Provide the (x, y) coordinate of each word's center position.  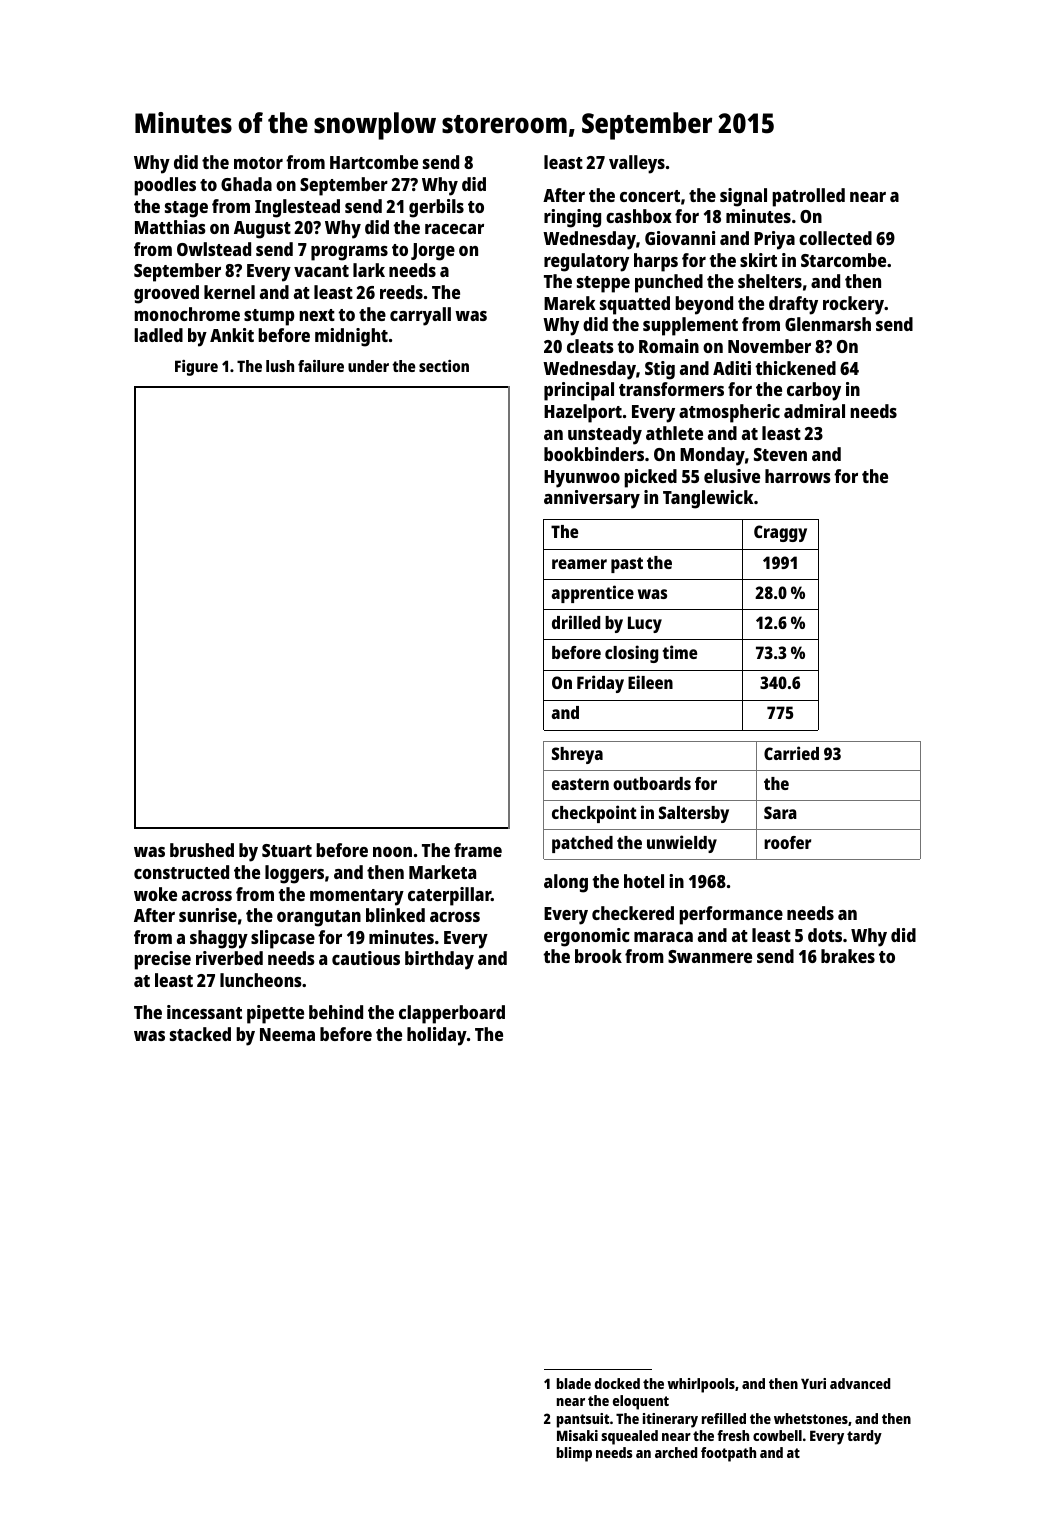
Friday (600, 684)
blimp (574, 1454)
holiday (437, 1036)
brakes (848, 956)
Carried (791, 753)
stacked (200, 1034)
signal (743, 197)
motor (258, 163)
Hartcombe (374, 162)
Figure (196, 368)
